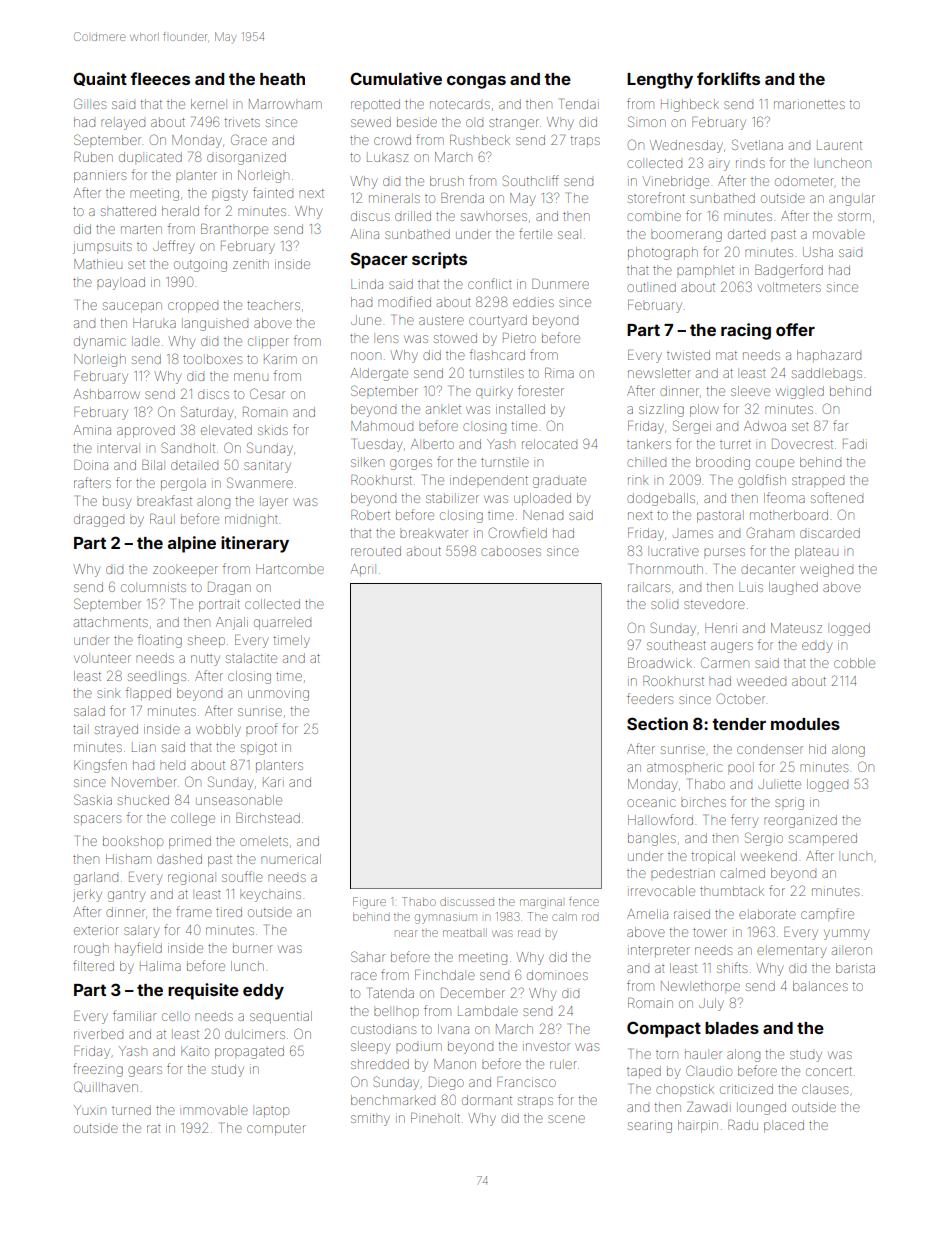 This image has height=1233, width=952. Describe the element at coordinates (511, 552) in the image. I see `cabooses` at that location.
